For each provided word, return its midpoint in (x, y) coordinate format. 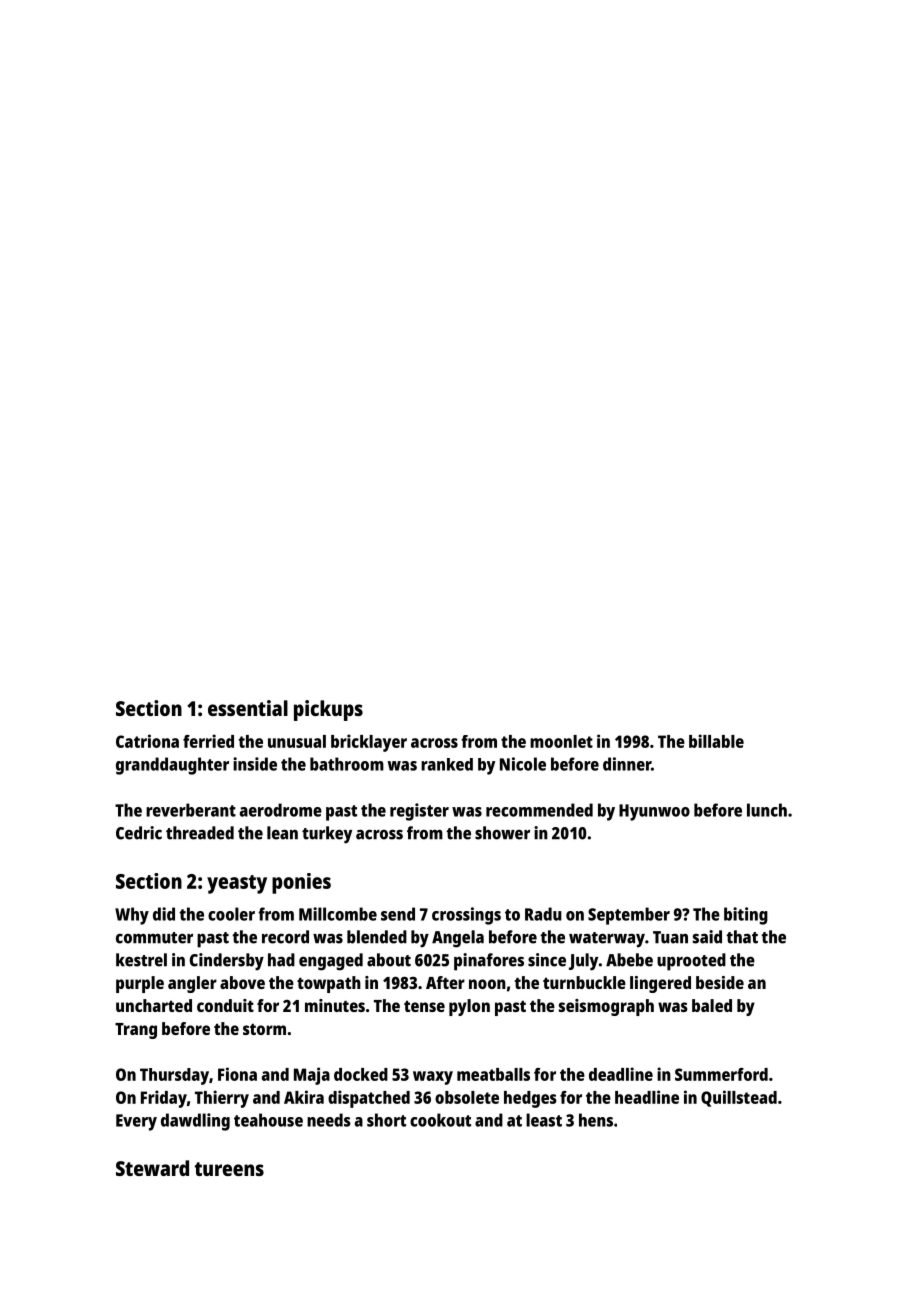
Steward (152, 1168)
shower (502, 833)
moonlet (561, 741)
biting (746, 916)
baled (712, 1005)
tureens (229, 1169)
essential (248, 708)
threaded (200, 833)
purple (140, 984)
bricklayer (369, 743)
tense (424, 1006)
